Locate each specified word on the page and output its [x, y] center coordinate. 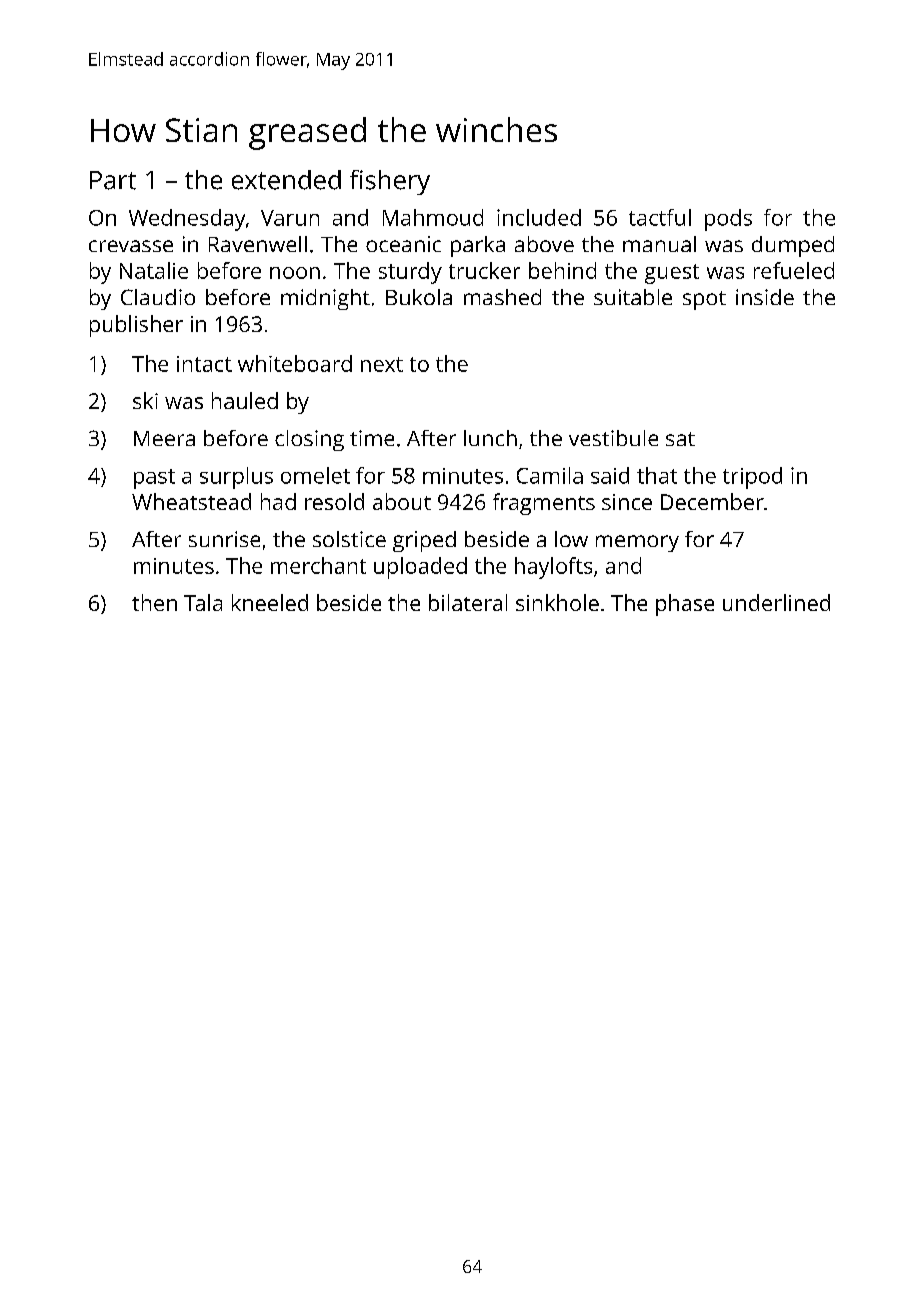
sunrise [224, 539]
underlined [776, 602]
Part [113, 180]
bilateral [468, 602]
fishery [390, 182]
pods [728, 220]
